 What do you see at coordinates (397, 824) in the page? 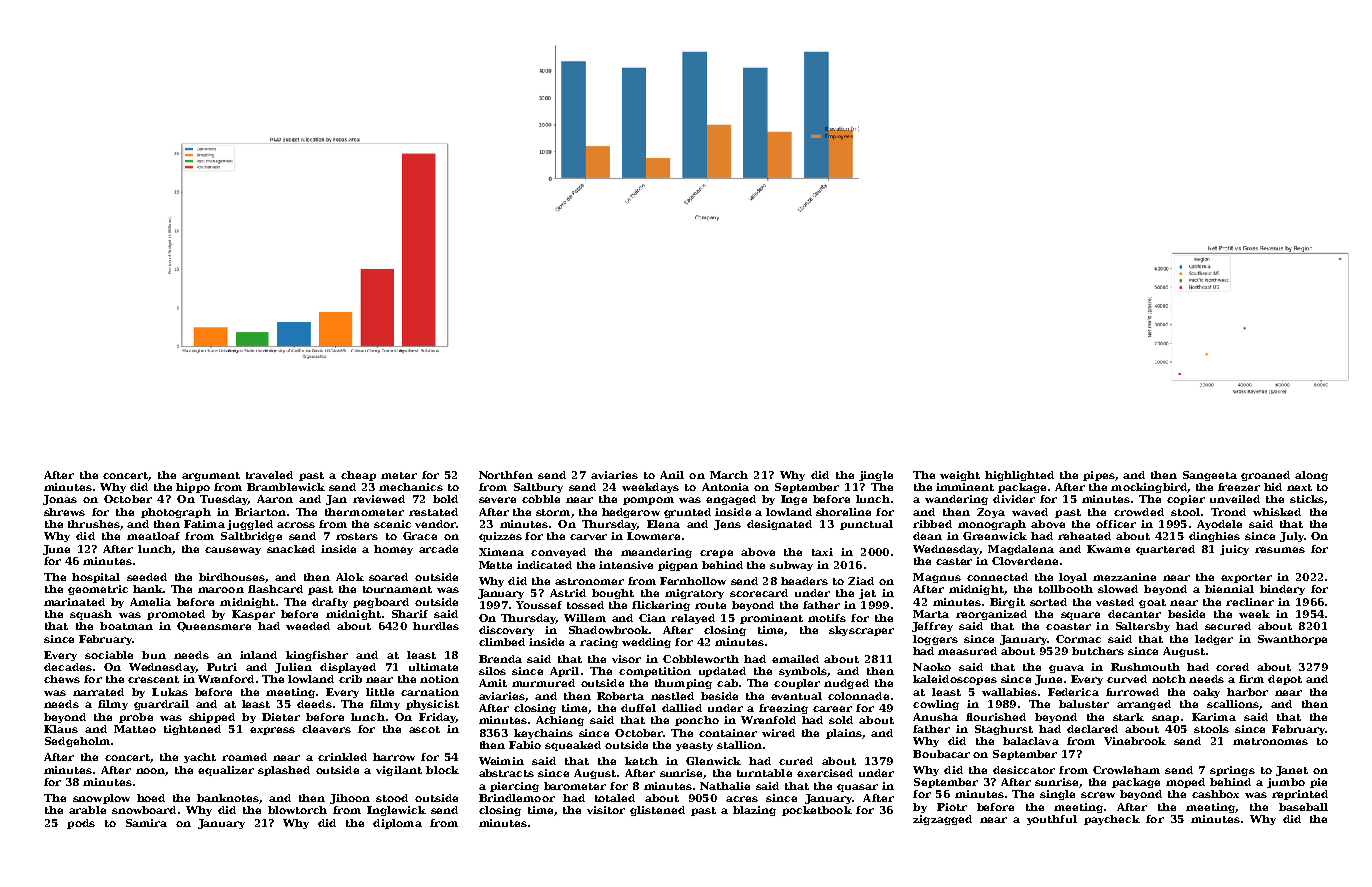
I see `diploma` at bounding box center [397, 824].
